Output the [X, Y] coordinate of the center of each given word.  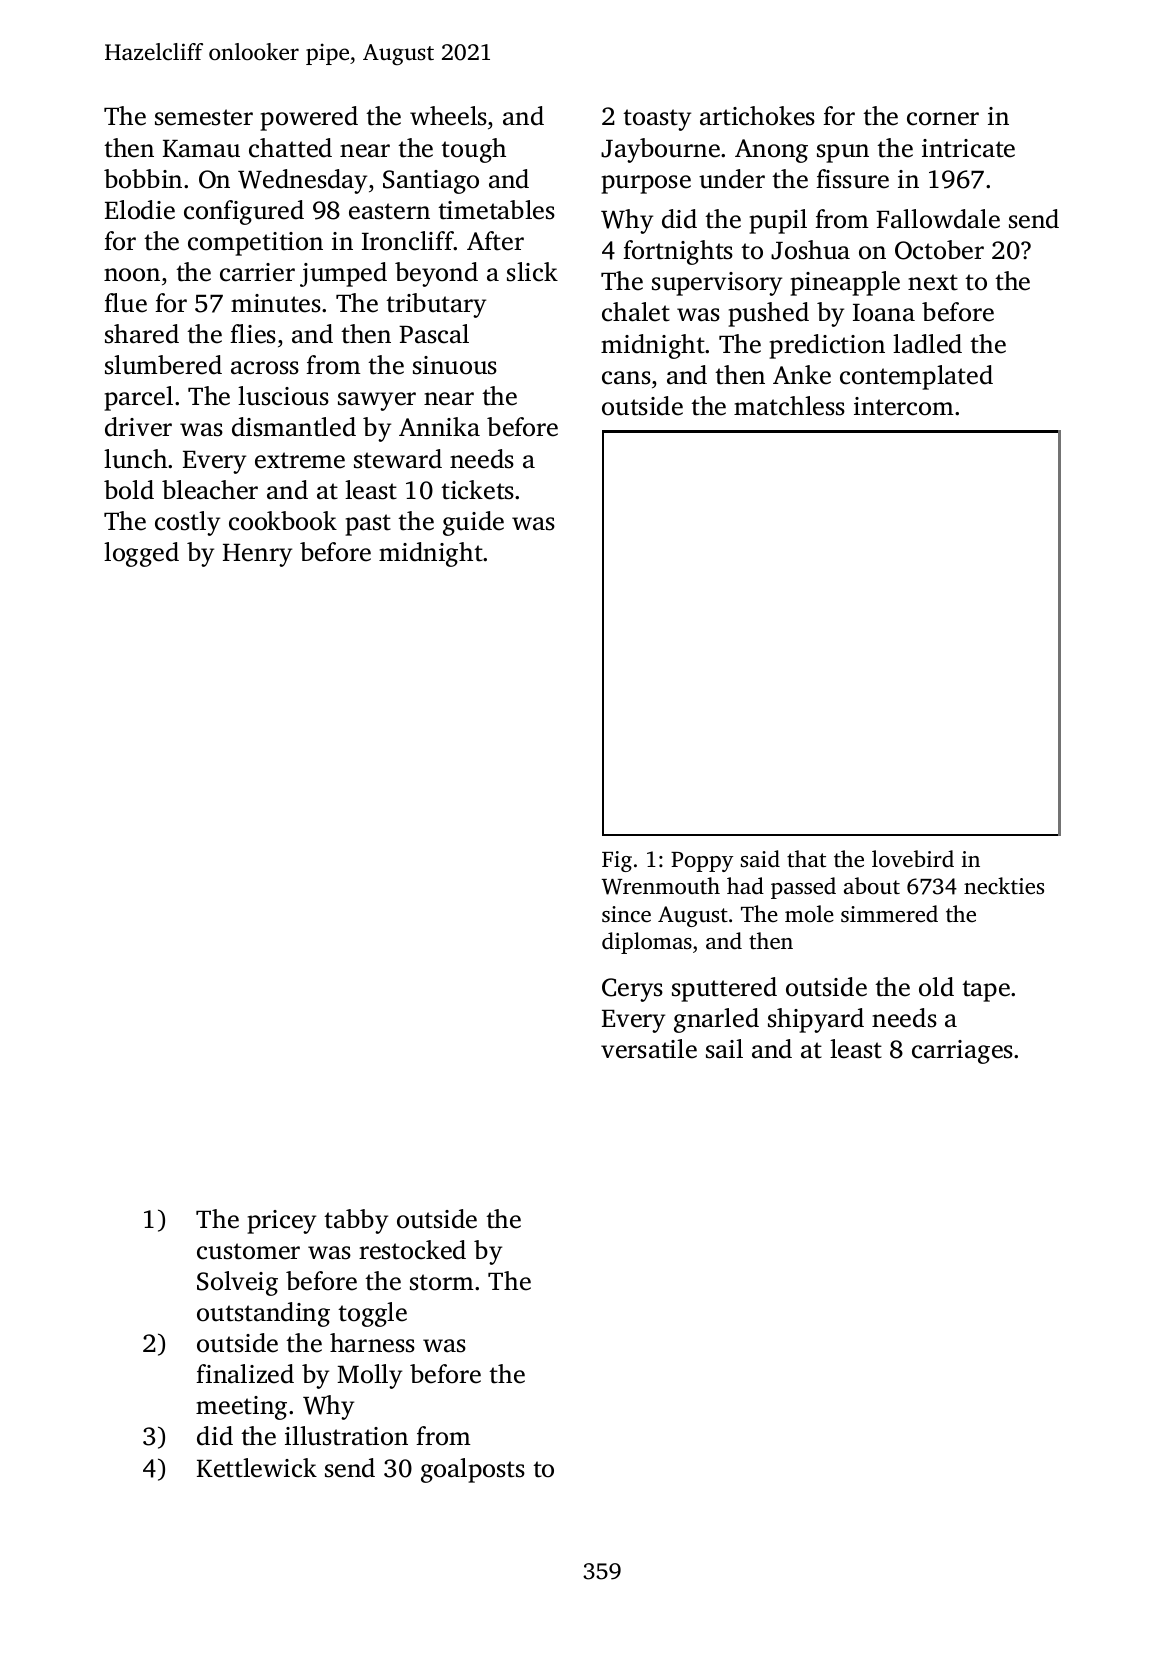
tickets [477, 490]
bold [129, 490]
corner [943, 119]
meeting [241, 1408]
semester [204, 117]
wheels [448, 116]
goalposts [473, 1470]
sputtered [724, 989]
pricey [281, 1222]
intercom [904, 406]
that [806, 858]
